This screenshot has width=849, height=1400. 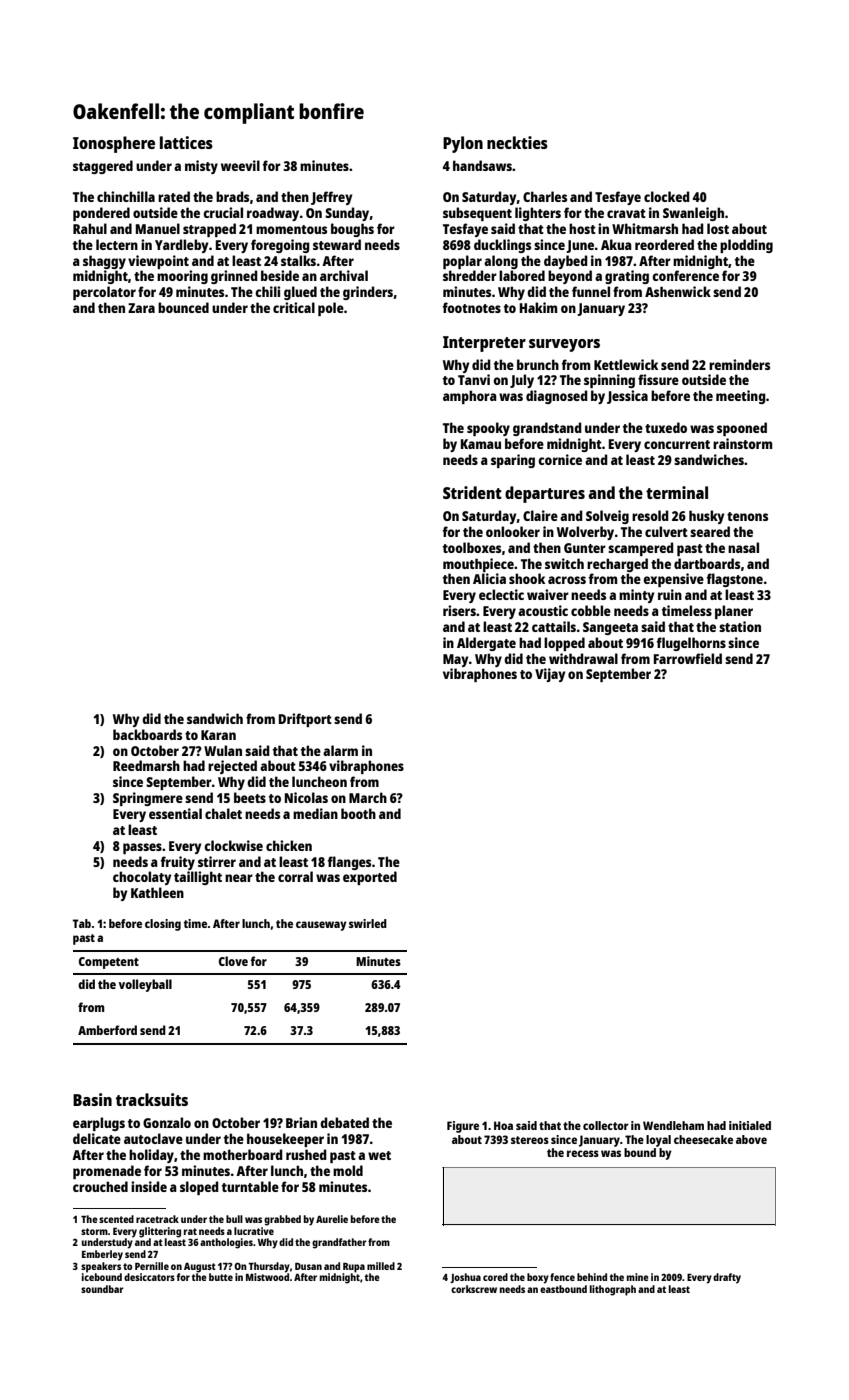 I want to click on lithograph, so click(x=613, y=1290).
